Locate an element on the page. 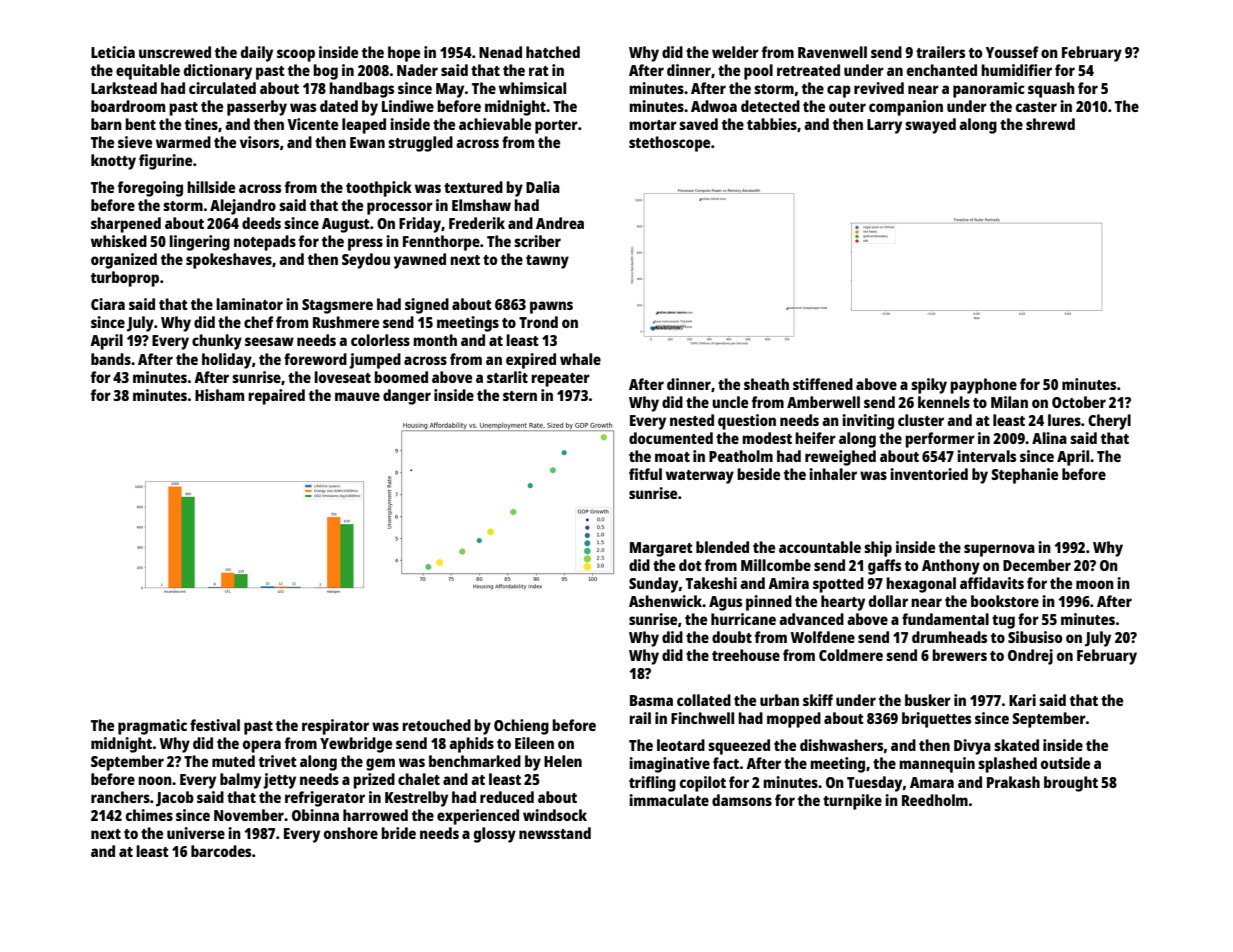 The image size is (1233, 952). Youssef is located at coordinates (1012, 52).
